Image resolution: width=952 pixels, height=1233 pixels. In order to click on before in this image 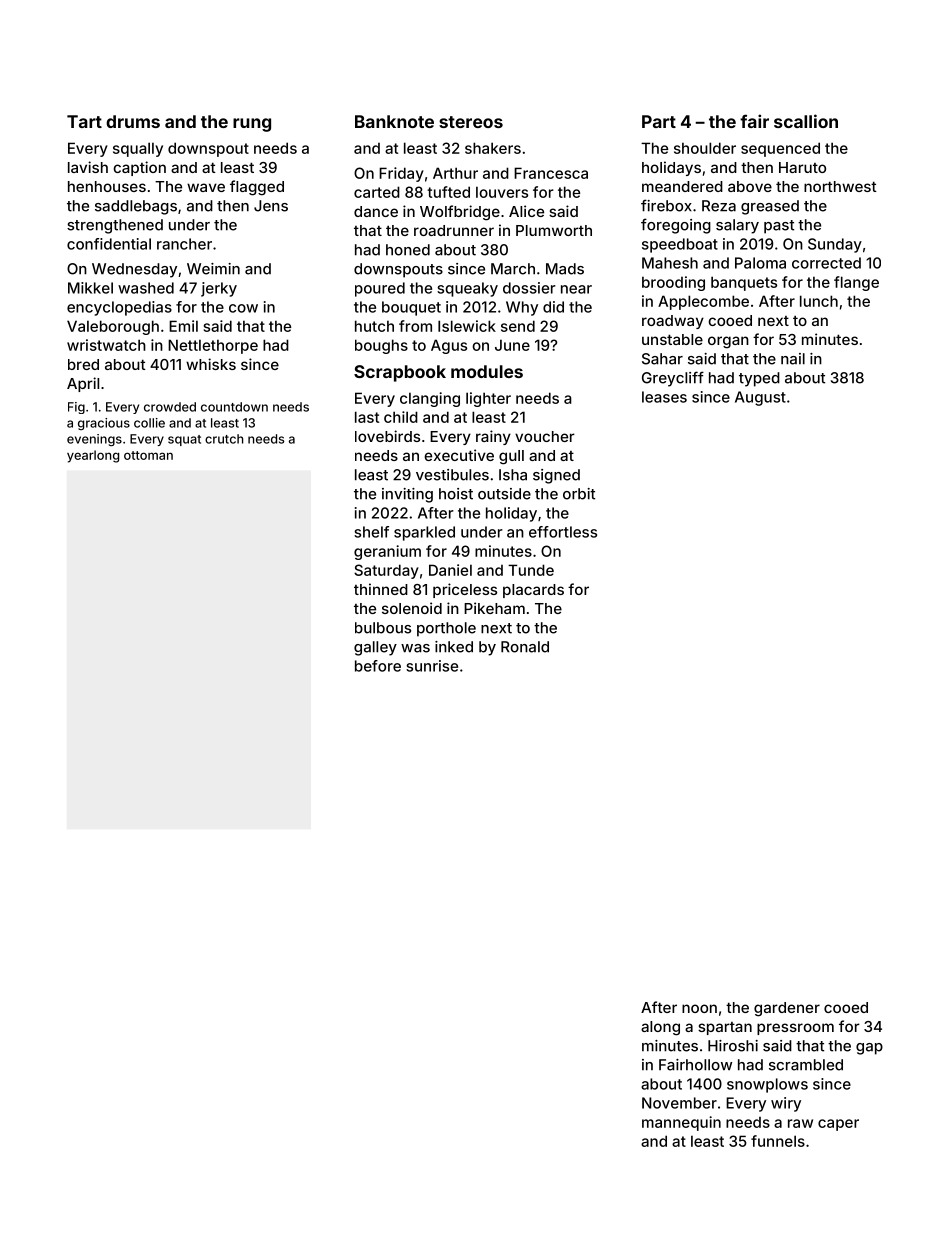, I will do `click(378, 666)`.
